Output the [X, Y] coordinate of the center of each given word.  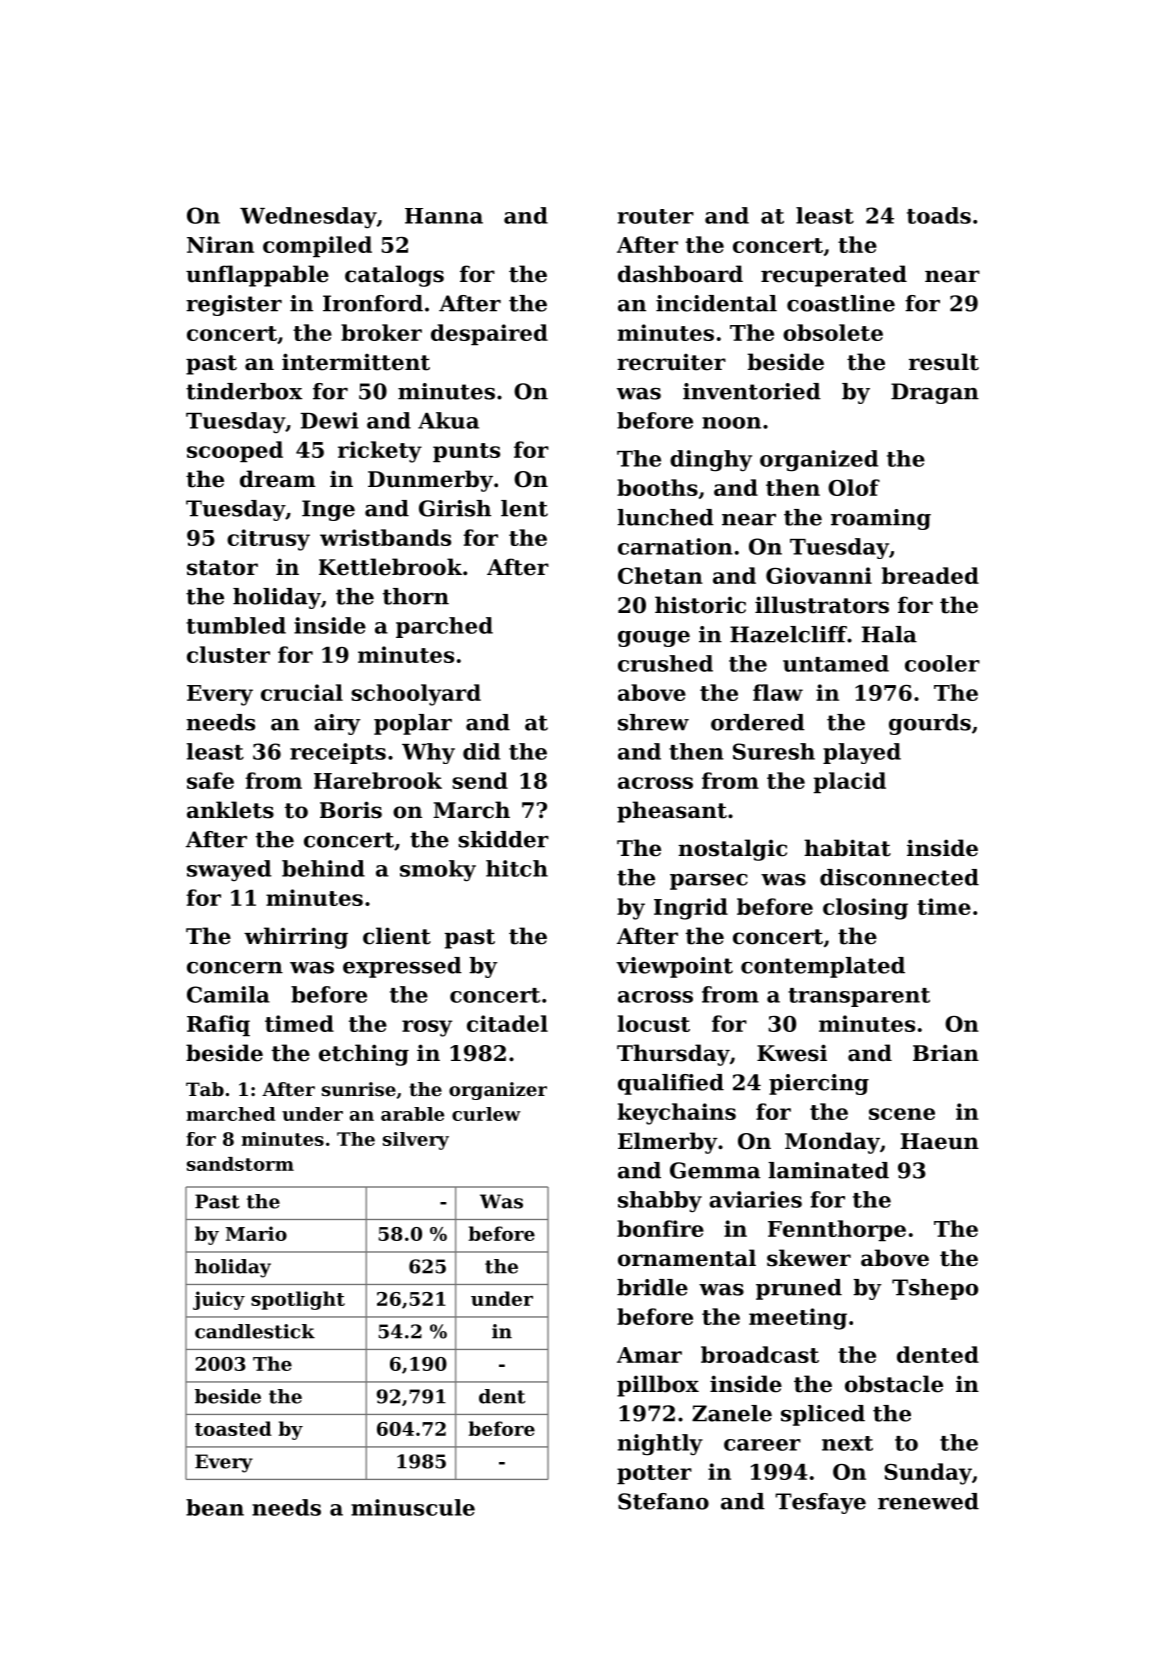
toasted [233, 1428]
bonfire [660, 1228]
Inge [328, 510]
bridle [652, 1287]
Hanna [444, 216]
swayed [229, 870]
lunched [665, 517]
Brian [946, 1053]
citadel [507, 1023]
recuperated [834, 276]
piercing [819, 1084]
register [234, 305]
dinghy [711, 461]
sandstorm [240, 1164]
